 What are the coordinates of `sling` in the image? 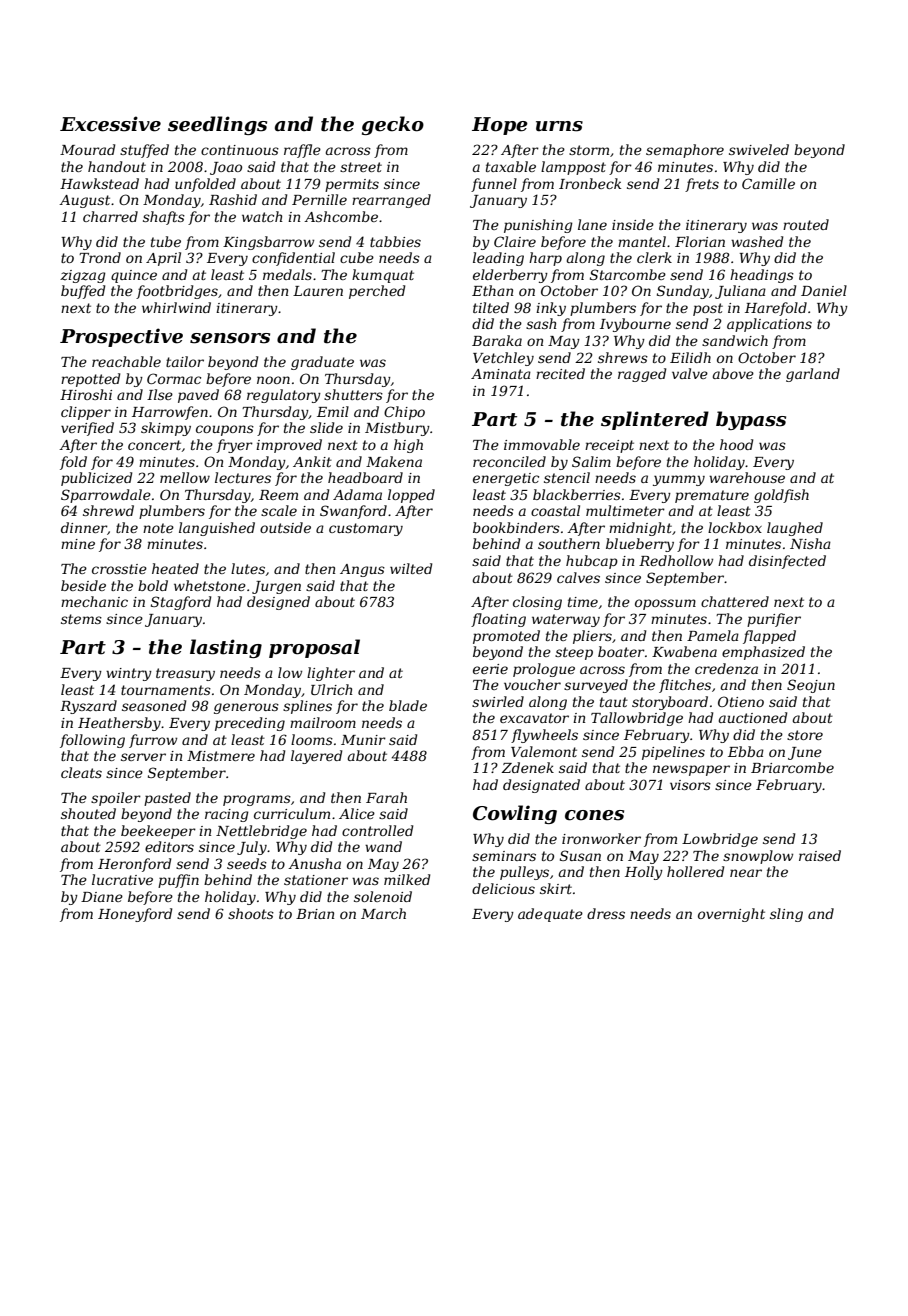 It's located at (786, 915).
